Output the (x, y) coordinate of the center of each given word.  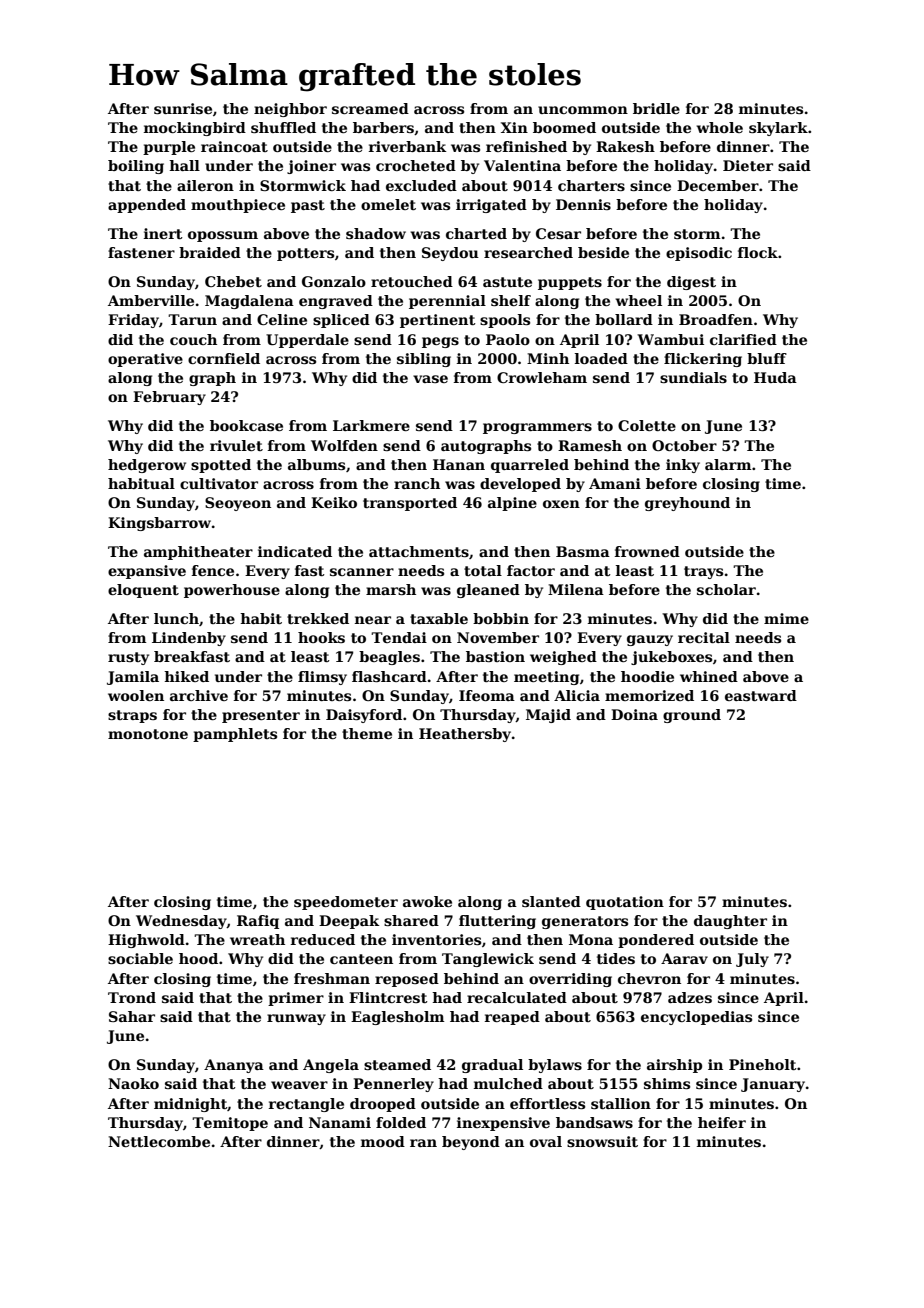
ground (692, 716)
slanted (551, 901)
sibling (424, 360)
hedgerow (147, 466)
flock (758, 252)
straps (132, 716)
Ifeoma (487, 695)
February (169, 398)
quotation (625, 903)
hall (184, 165)
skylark (778, 129)
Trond (132, 997)
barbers (383, 127)
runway (296, 1019)
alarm (728, 464)
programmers (537, 428)
